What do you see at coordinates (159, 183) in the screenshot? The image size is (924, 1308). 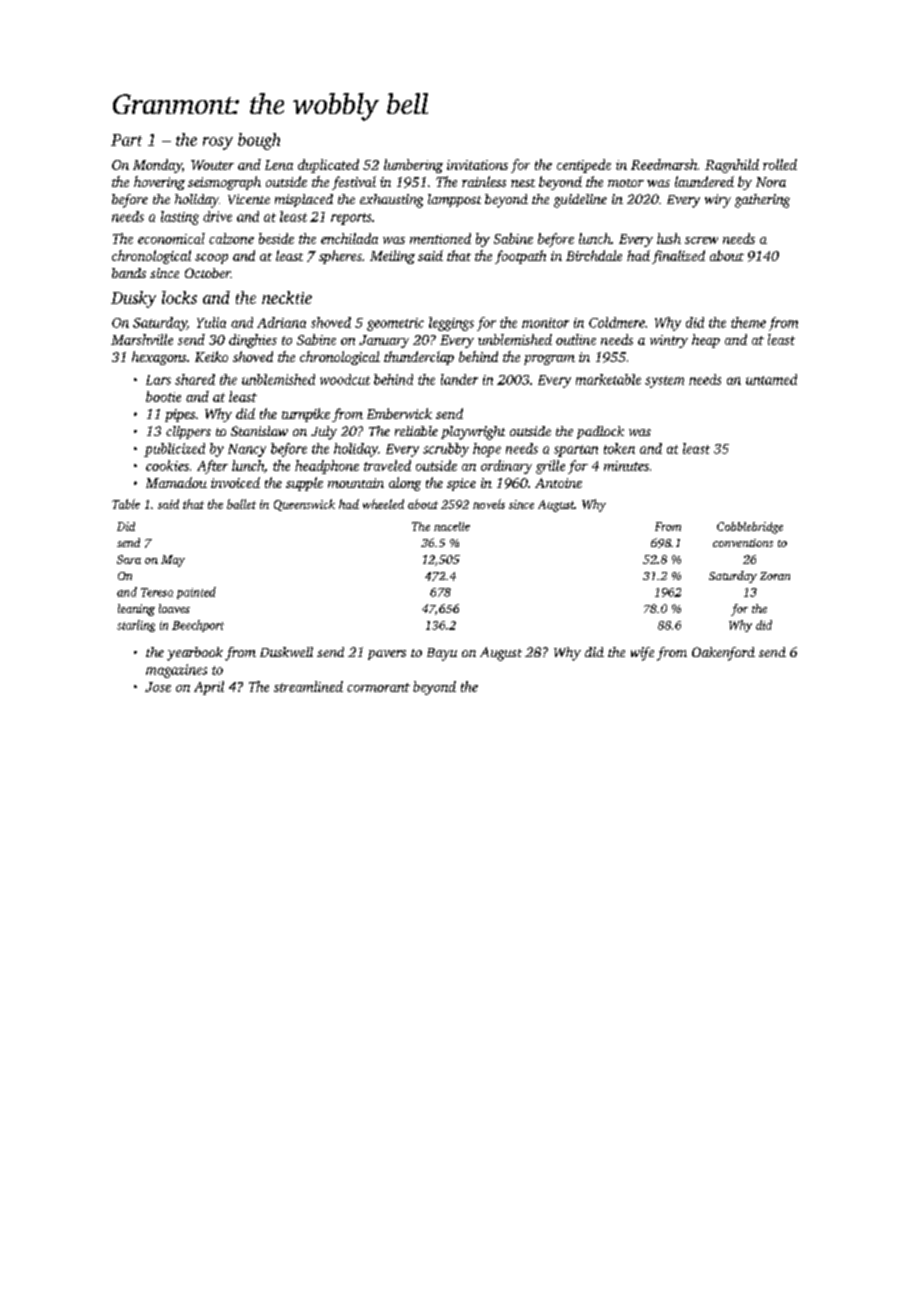 I see `hovering` at bounding box center [159, 183].
